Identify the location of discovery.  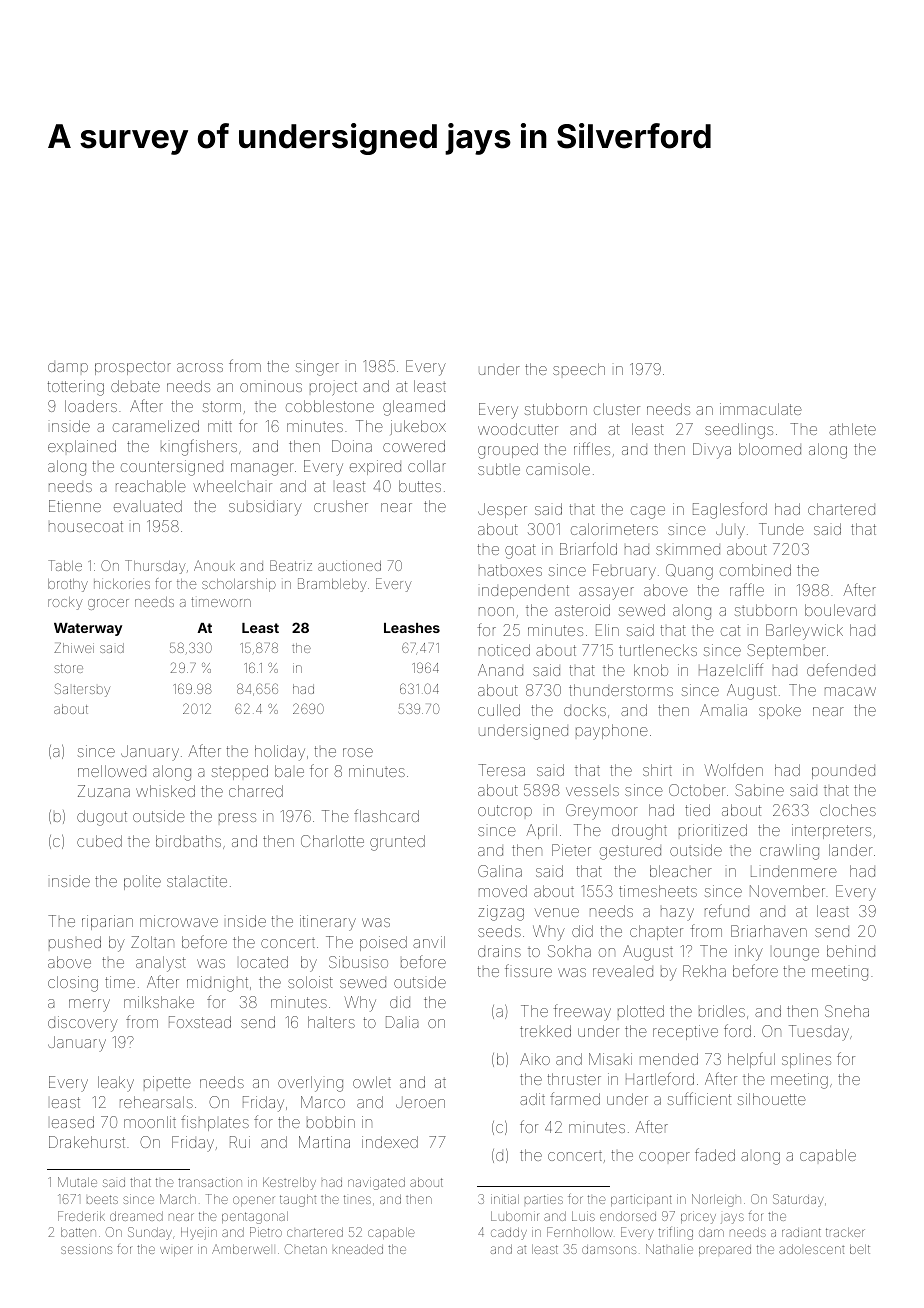
(83, 1024).
